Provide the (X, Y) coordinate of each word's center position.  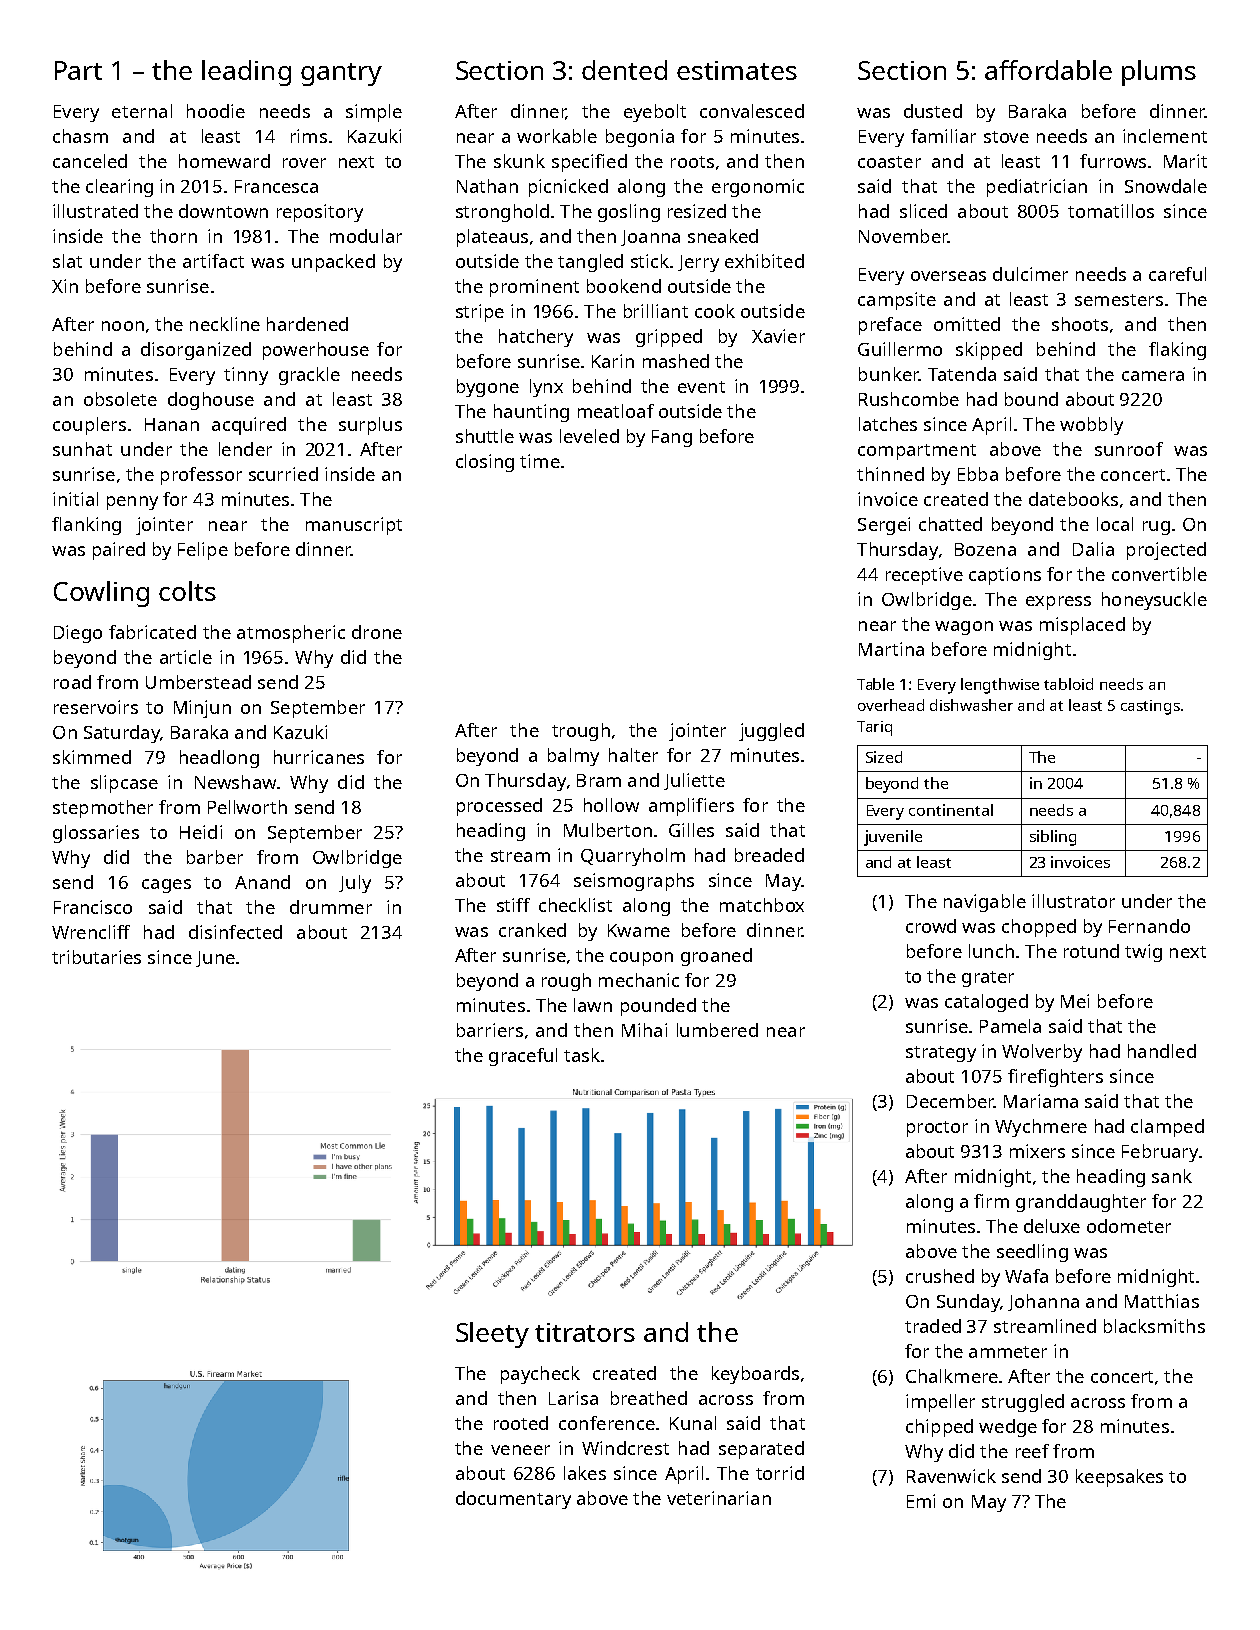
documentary (513, 1500)
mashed (676, 361)
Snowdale (1166, 186)
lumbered (717, 1030)
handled (1162, 1051)
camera (1153, 376)
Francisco (93, 907)
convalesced (752, 111)
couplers (89, 426)
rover (304, 163)
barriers (490, 1030)
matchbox (762, 905)
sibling (1053, 838)
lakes (585, 1473)
